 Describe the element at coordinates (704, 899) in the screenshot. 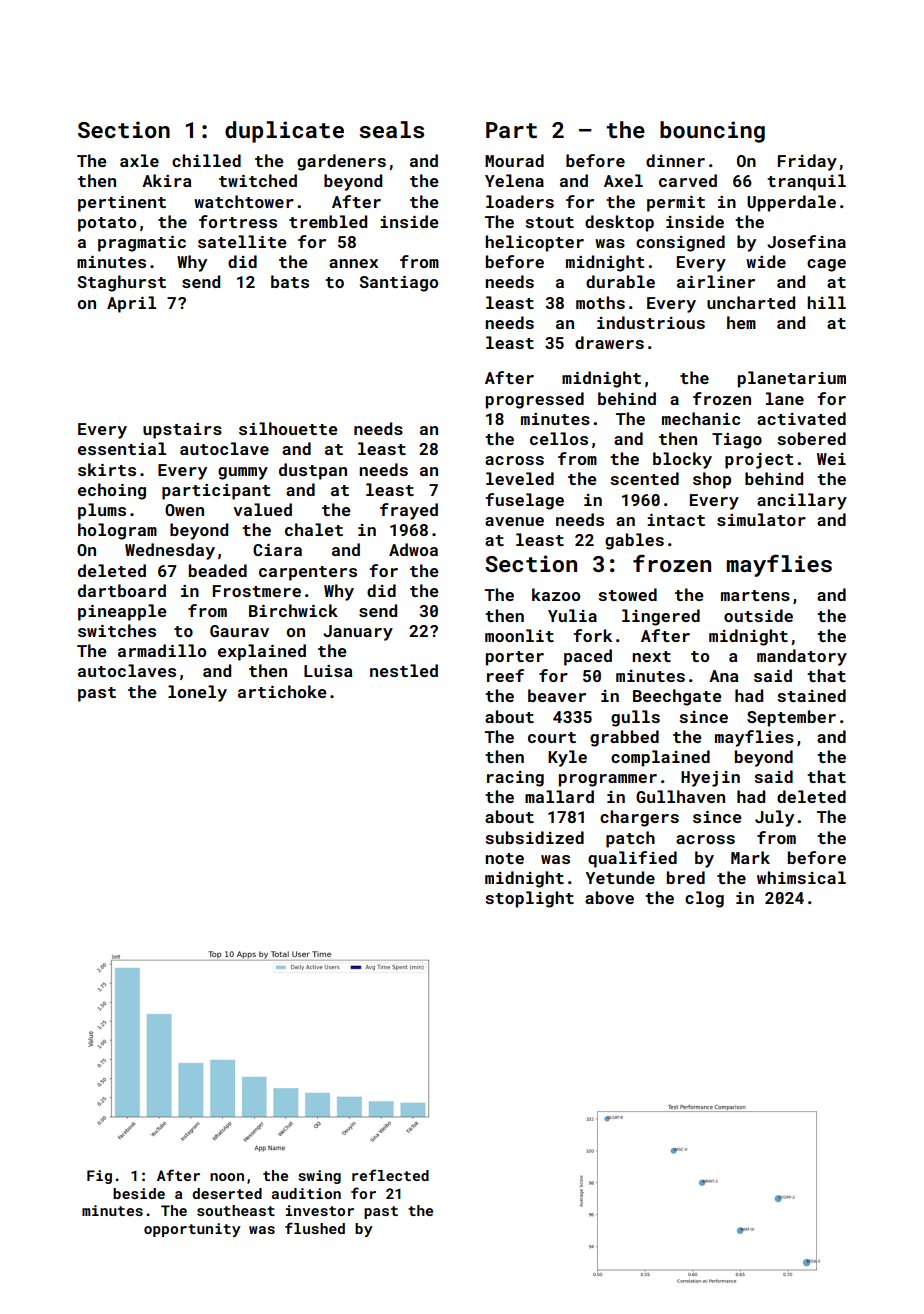

I see `clog` at that location.
